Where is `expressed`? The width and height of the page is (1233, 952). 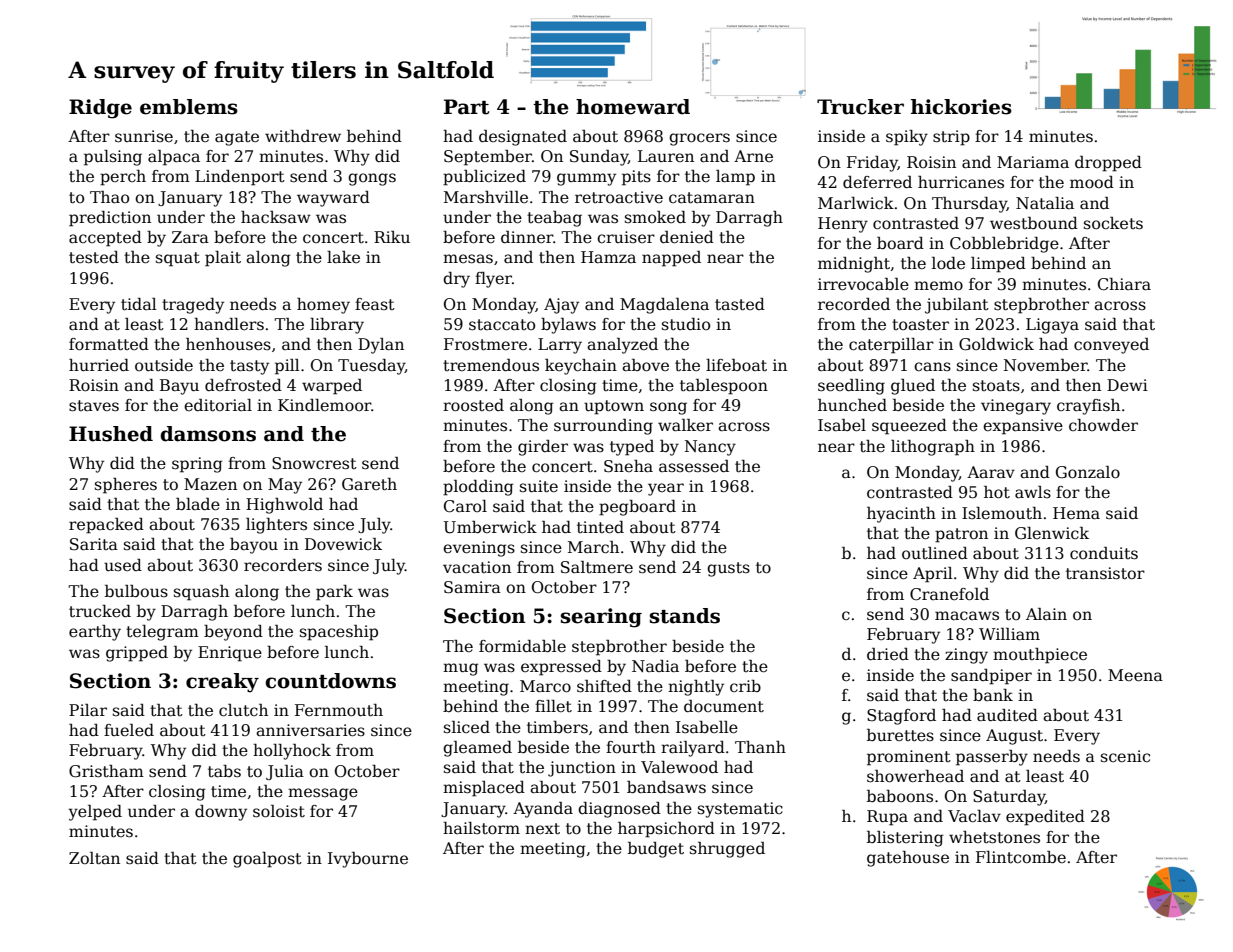 expressed is located at coordinates (561, 668).
